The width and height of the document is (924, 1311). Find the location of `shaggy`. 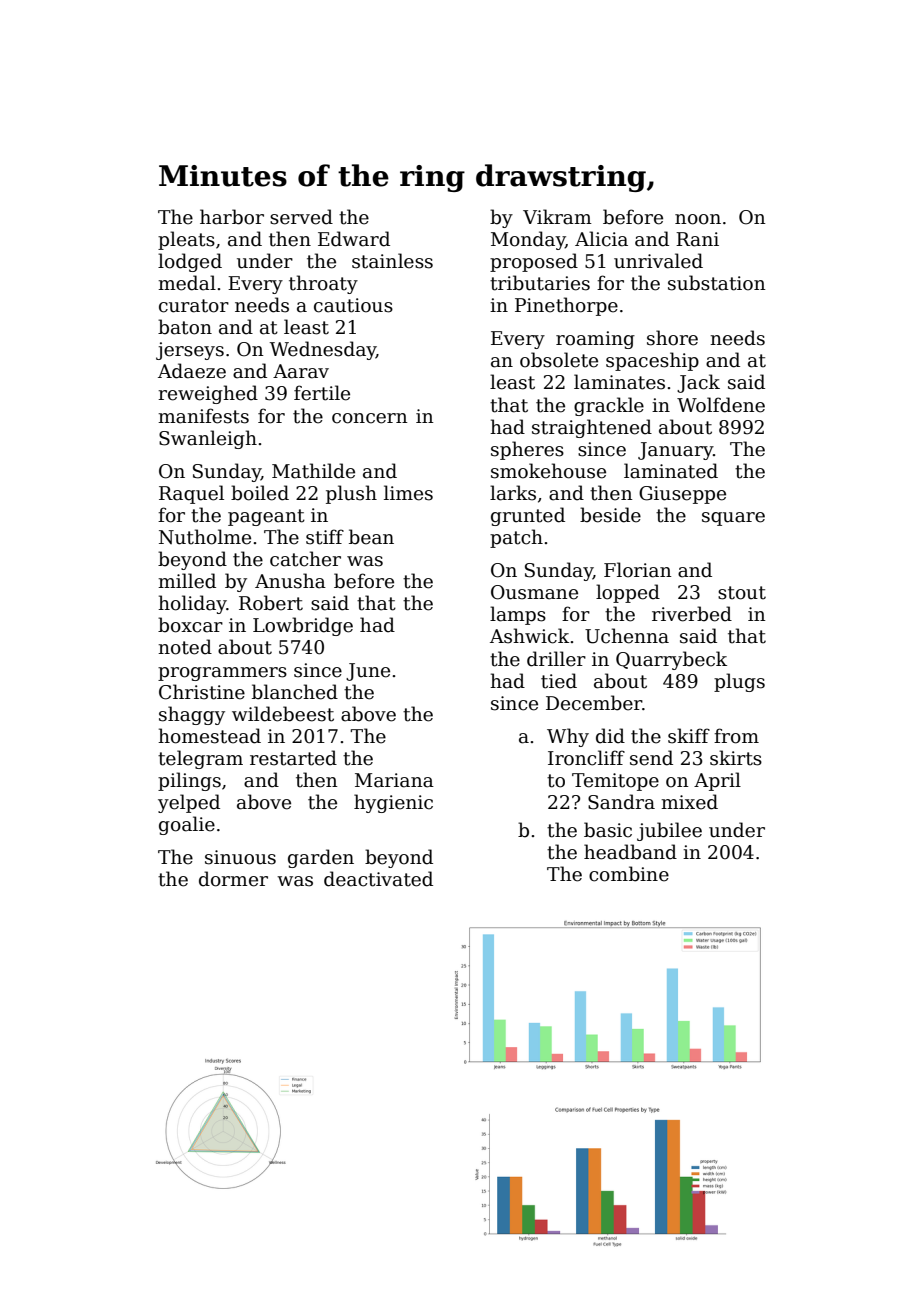

shaggy is located at coordinates (192, 715).
